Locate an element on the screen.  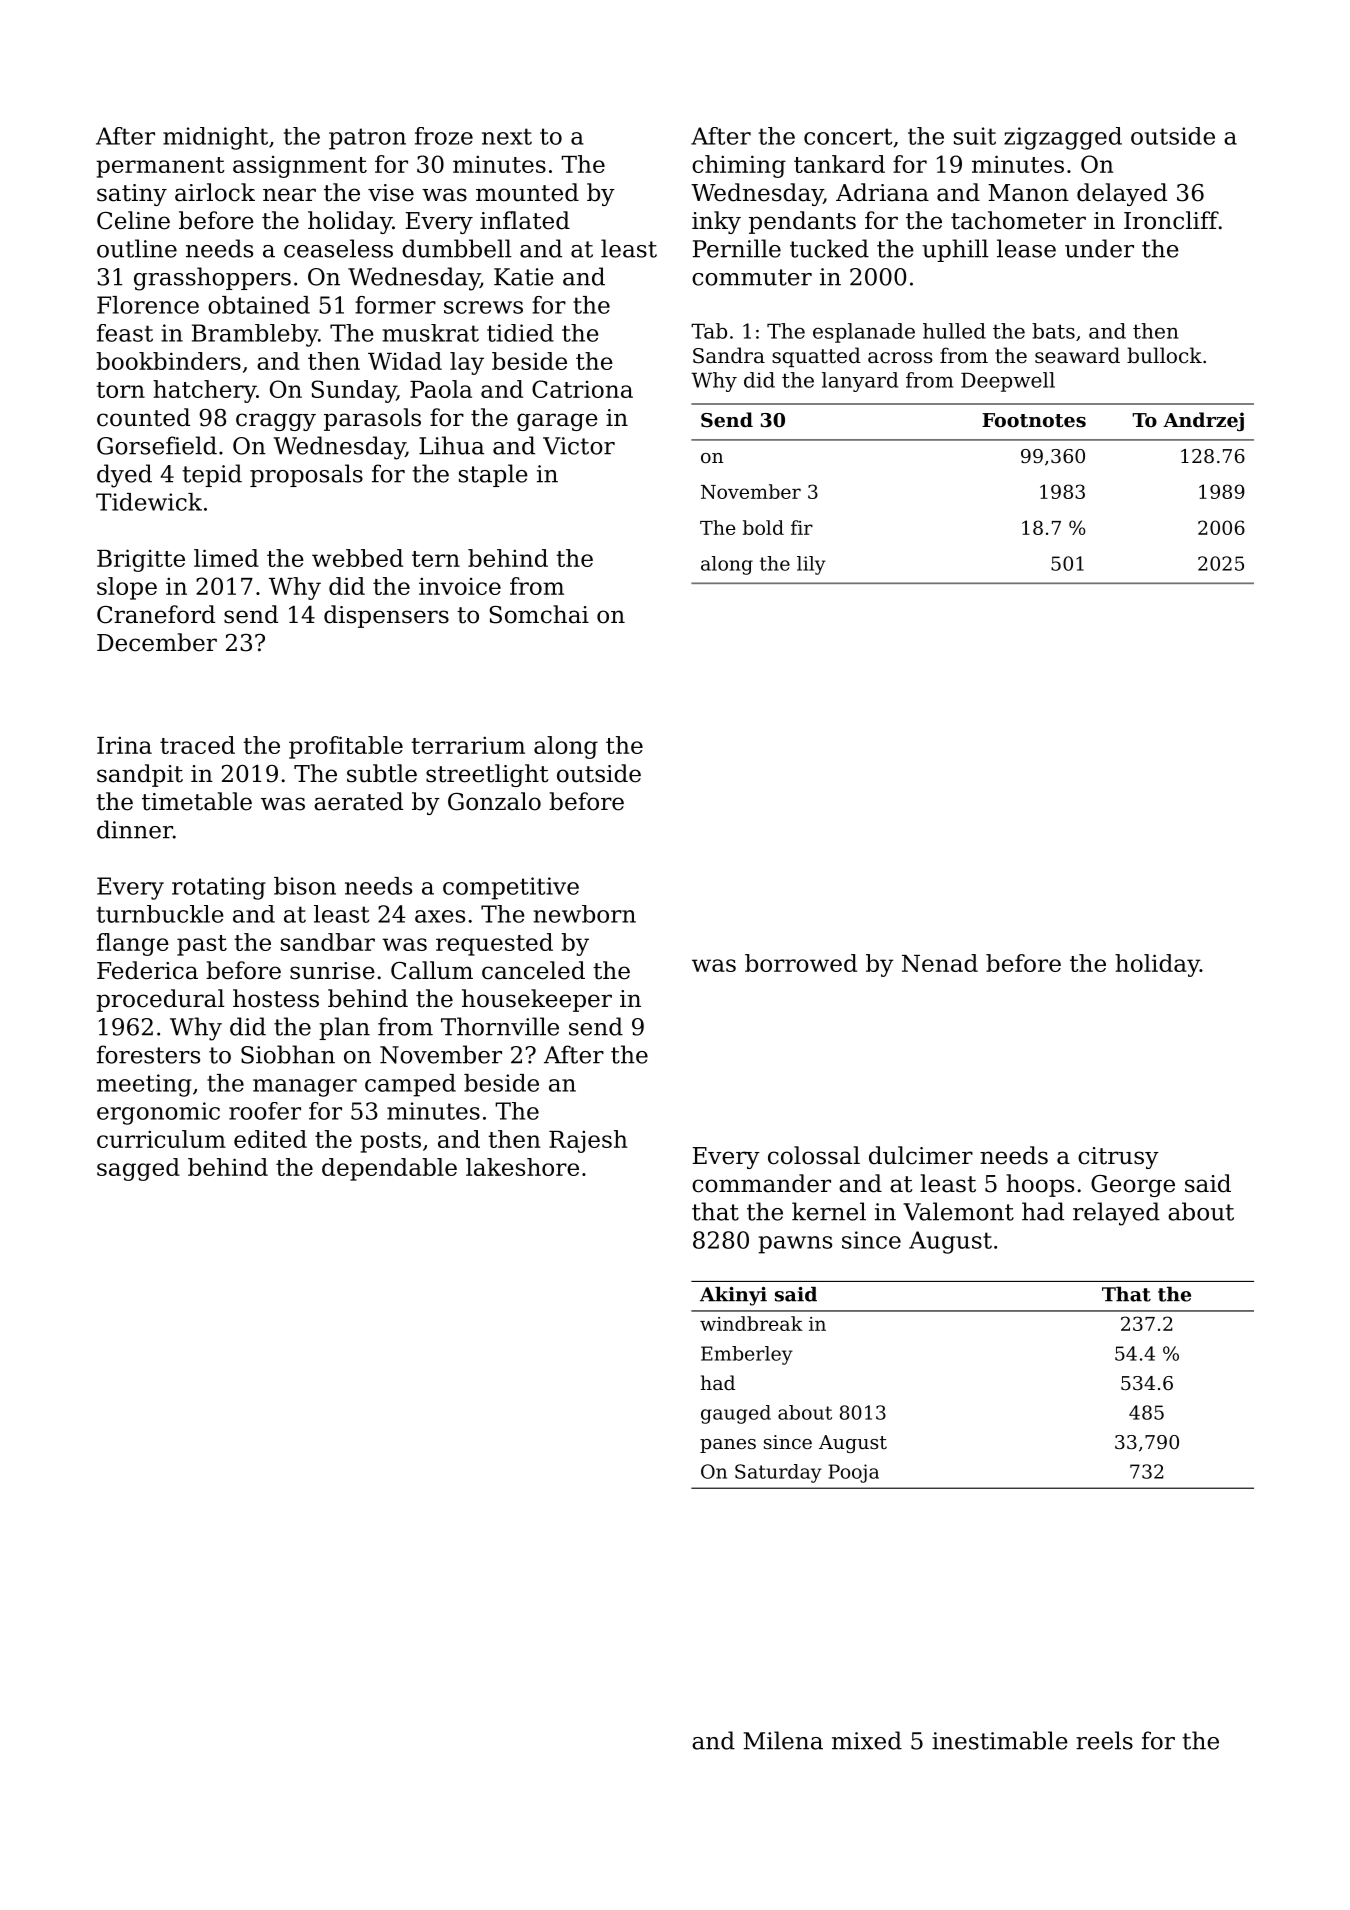
Somchai is located at coordinates (539, 614).
